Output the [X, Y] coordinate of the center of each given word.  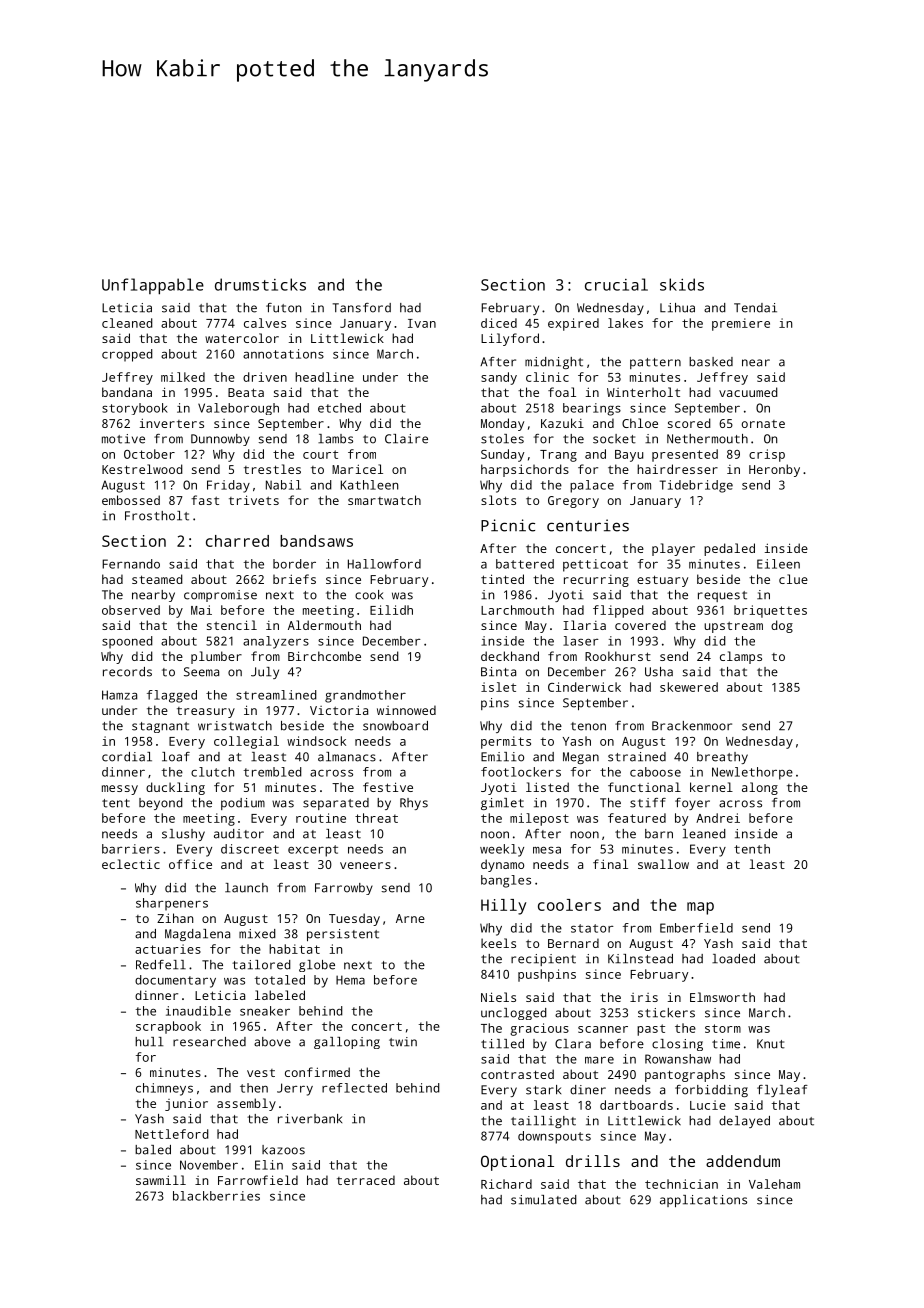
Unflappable [153, 286]
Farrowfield [258, 1180]
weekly [502, 850]
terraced [366, 1180]
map [700, 908]
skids [682, 284]
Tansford [362, 308]
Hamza [119, 695]
